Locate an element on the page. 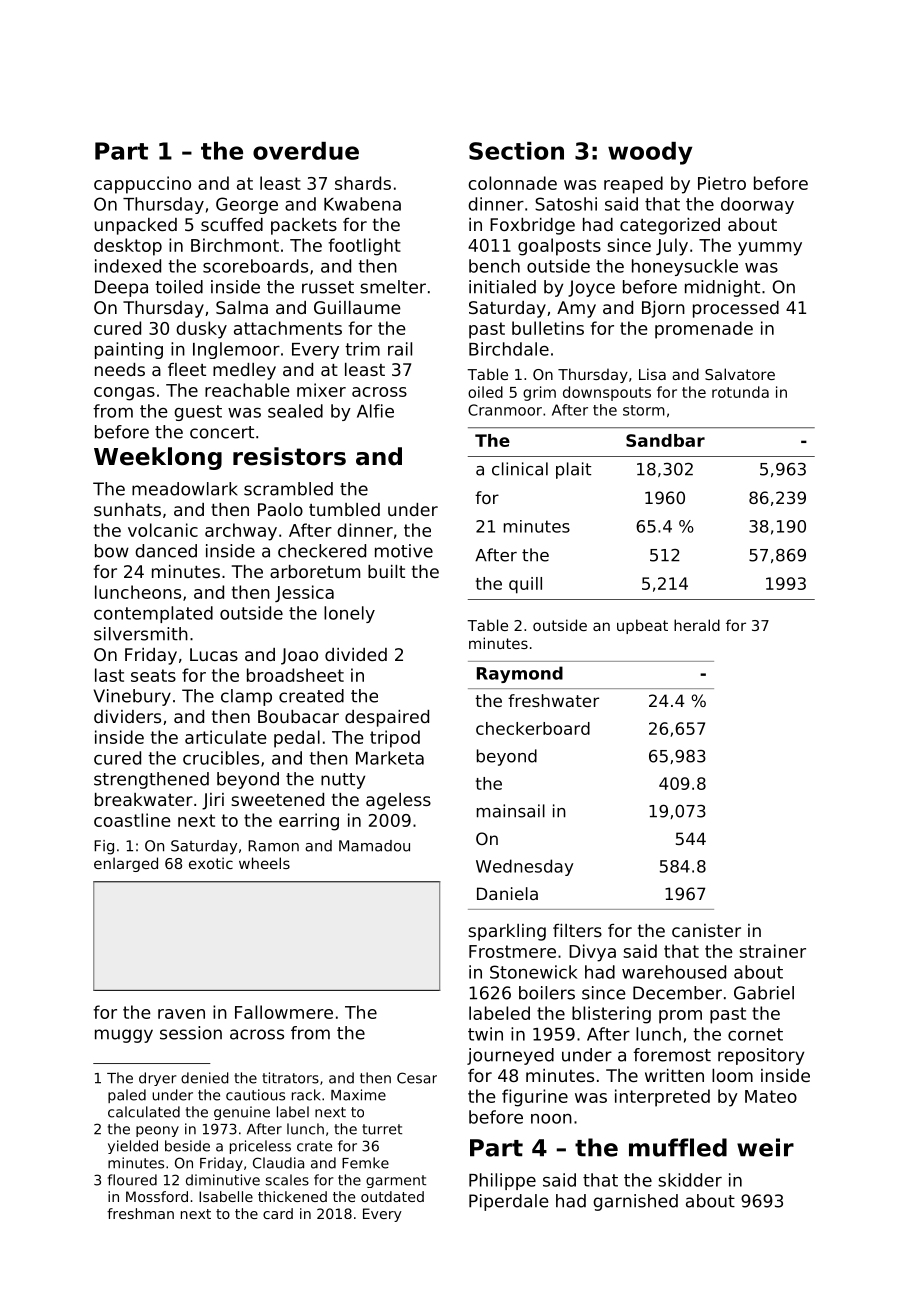 The width and height of the image is (908, 1316). cappuccino is located at coordinates (142, 185).
